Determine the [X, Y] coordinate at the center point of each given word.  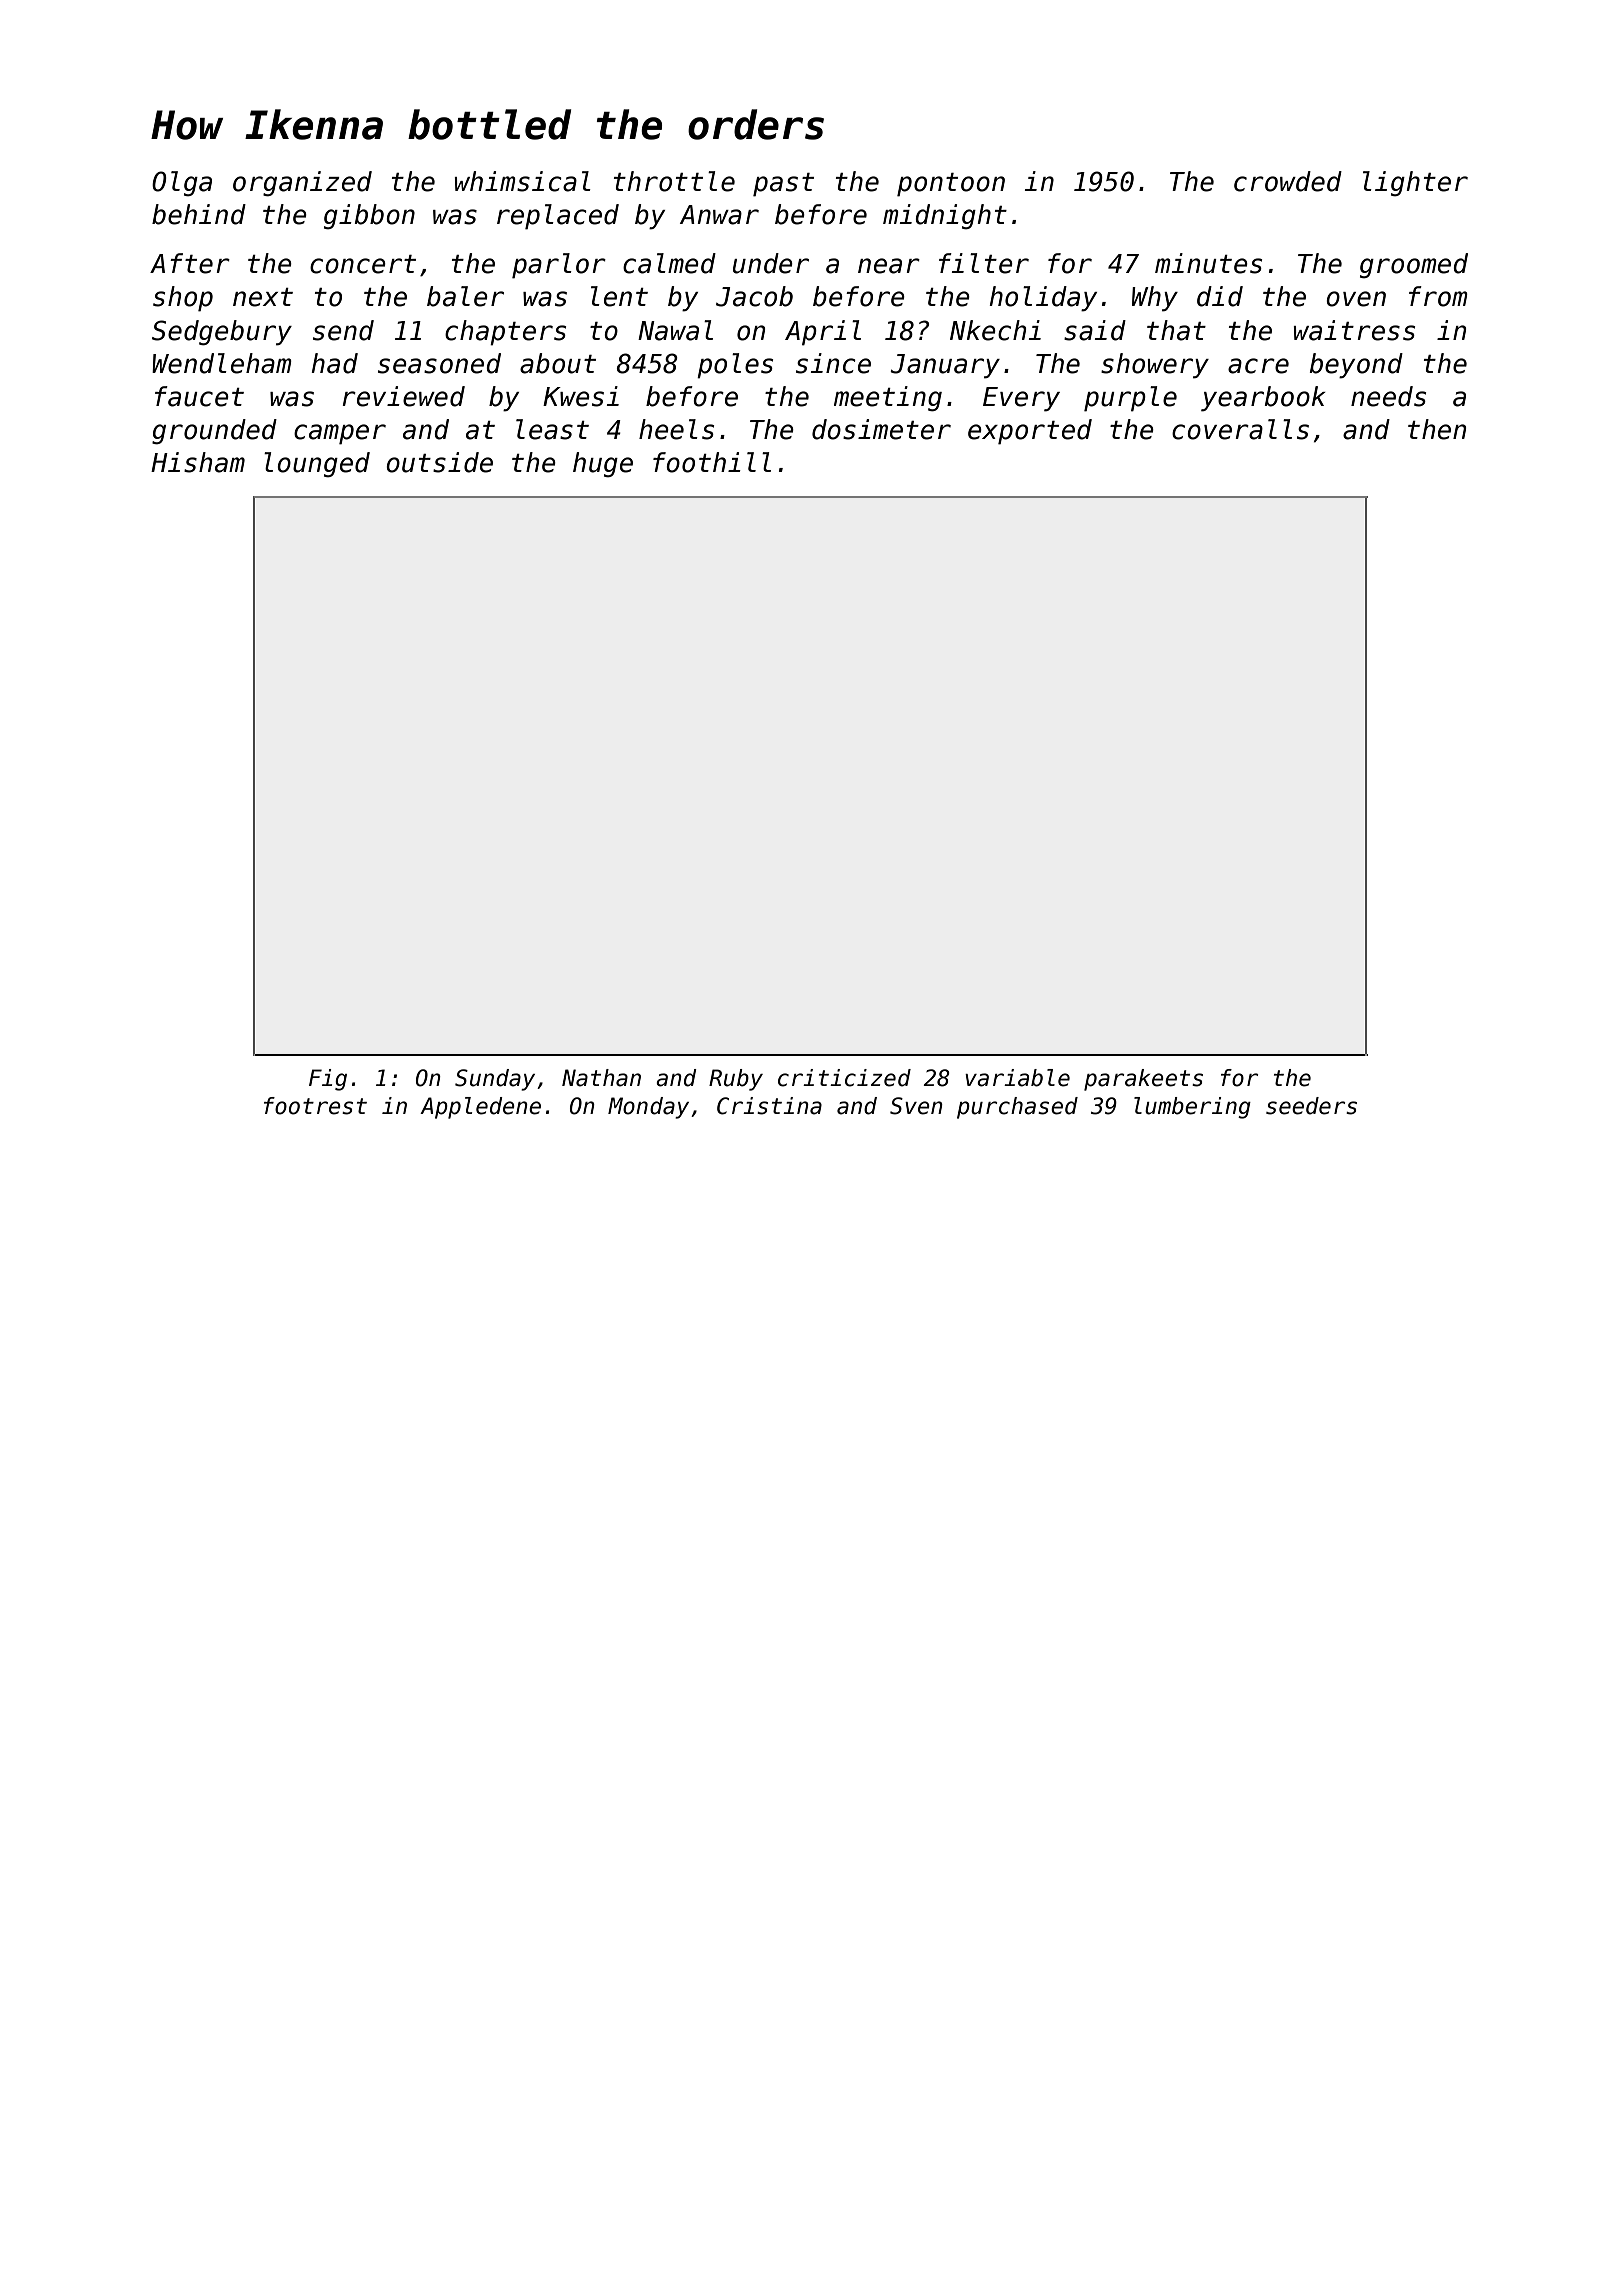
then [1437, 429]
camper [340, 434]
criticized [844, 1078]
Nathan [601, 1078]
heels [676, 429]
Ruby [736, 1080]
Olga [182, 183]
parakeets [1143, 1080]
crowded [1288, 181]
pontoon [951, 185]
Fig [328, 1080]
